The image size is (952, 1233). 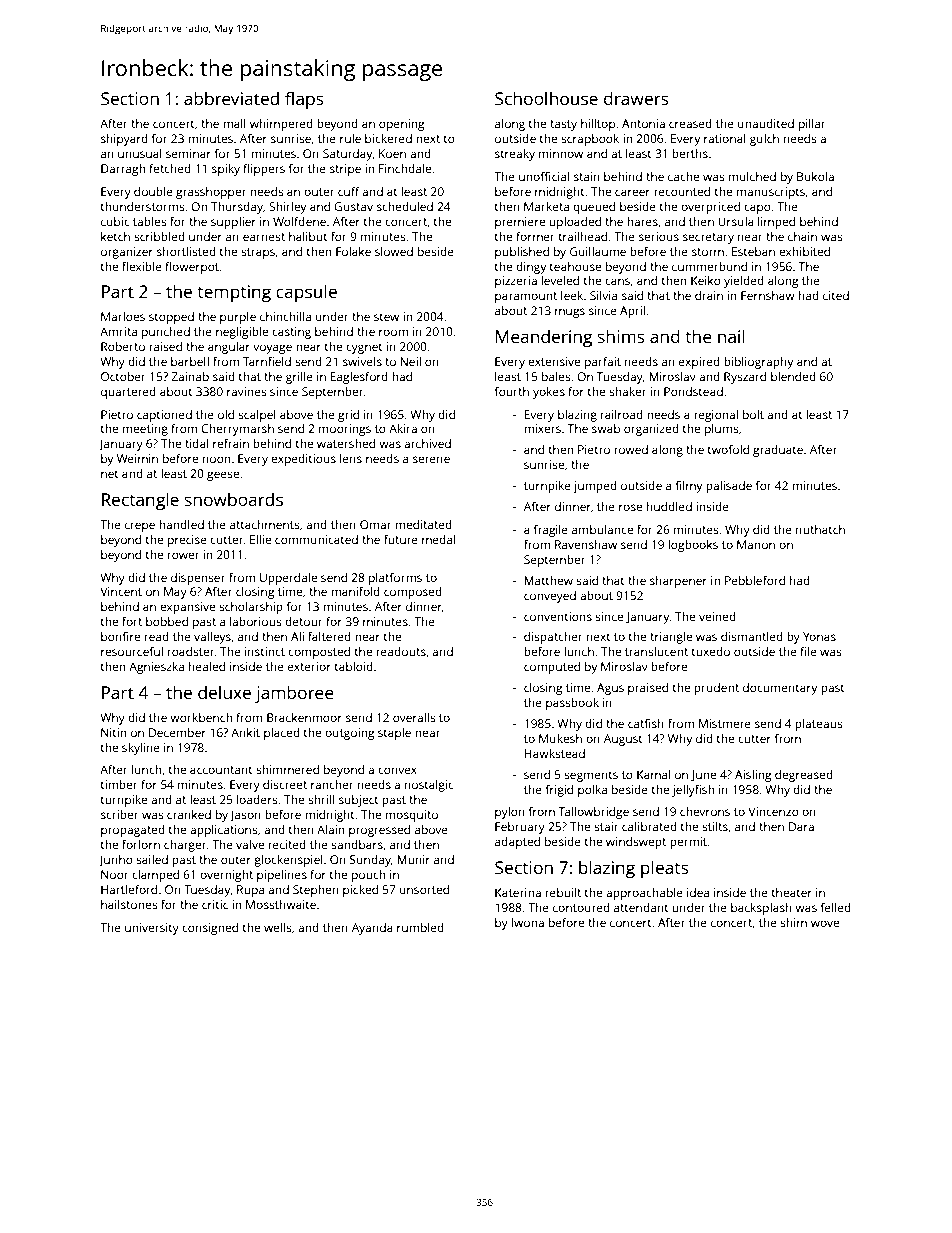 I want to click on Ankit, so click(x=245, y=732).
